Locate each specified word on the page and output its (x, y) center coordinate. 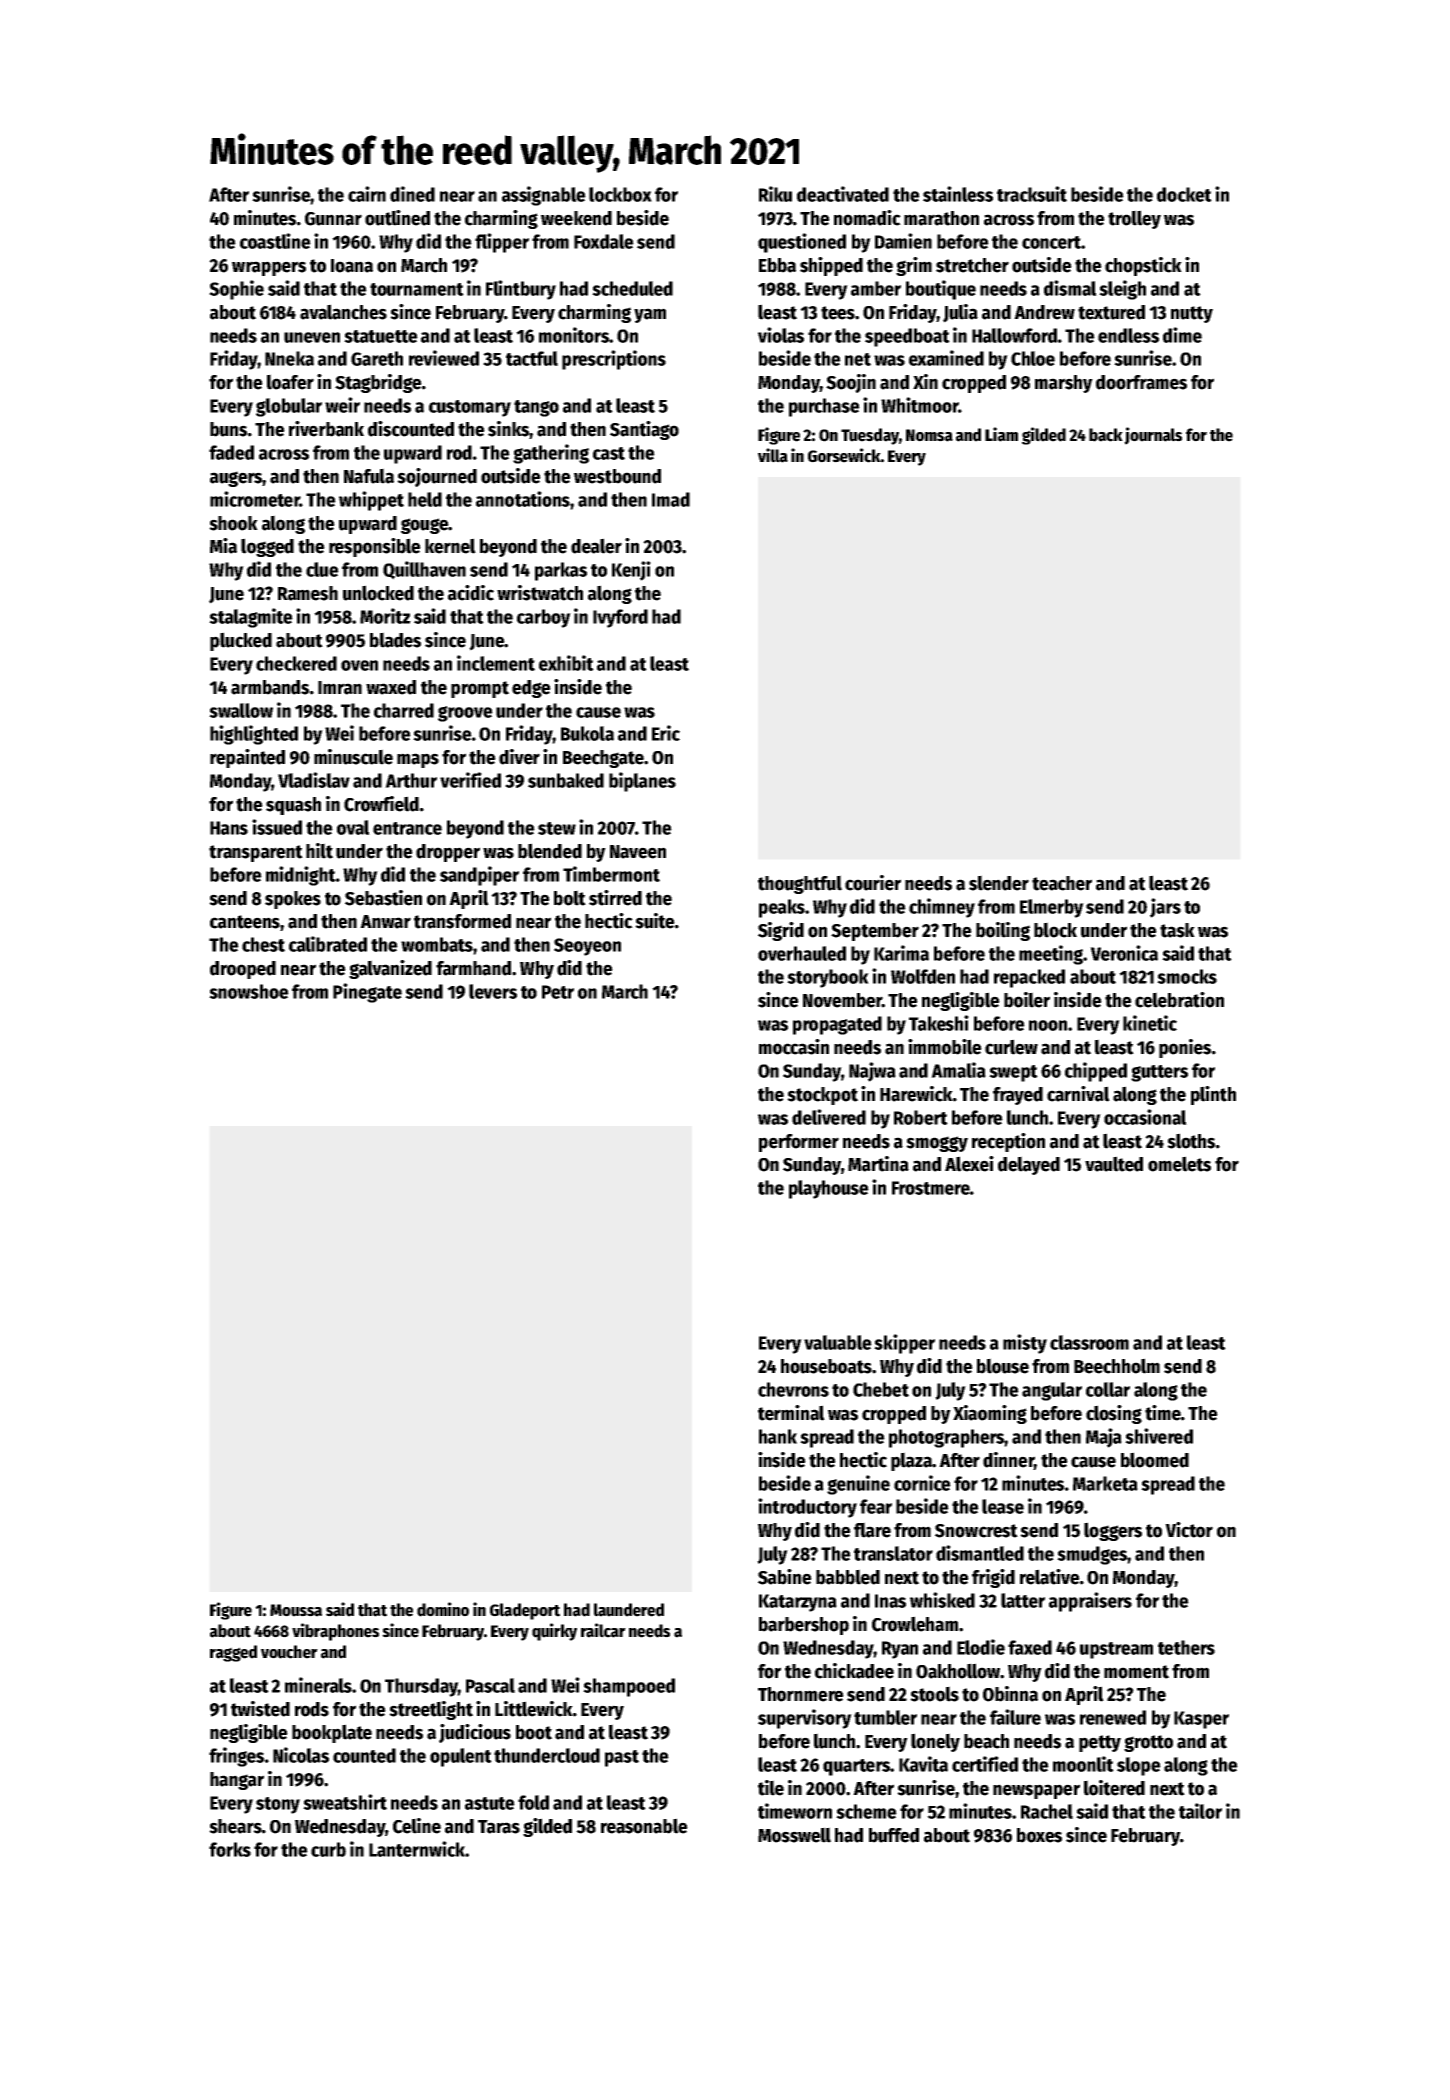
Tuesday (870, 436)
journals (1153, 436)
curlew (1011, 1047)
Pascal (490, 1685)
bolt (570, 898)
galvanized (390, 969)
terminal (791, 1413)
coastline (275, 241)
